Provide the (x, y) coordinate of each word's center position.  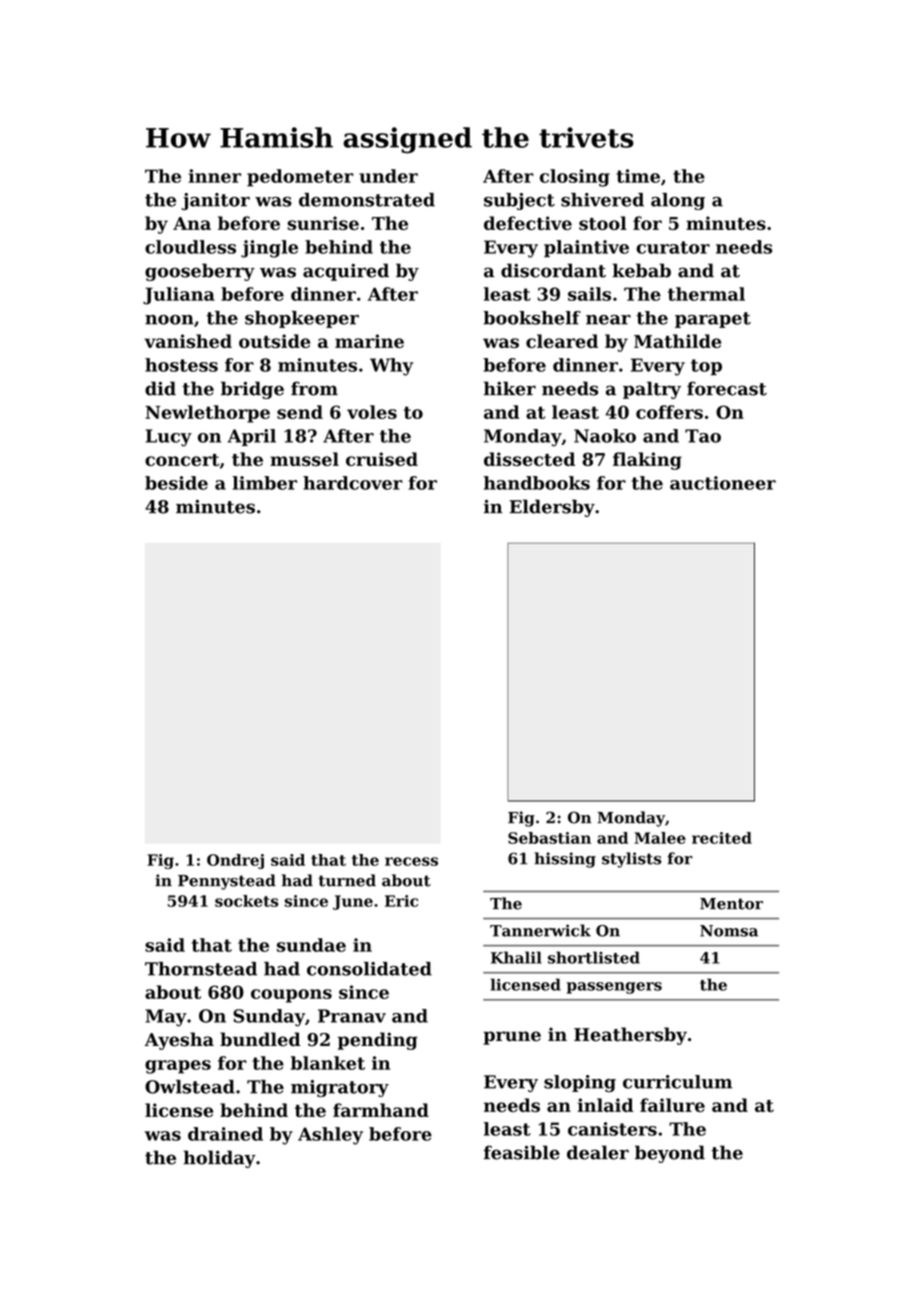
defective (528, 223)
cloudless (190, 247)
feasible (522, 1152)
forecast (727, 388)
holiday (219, 1159)
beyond (670, 1154)
